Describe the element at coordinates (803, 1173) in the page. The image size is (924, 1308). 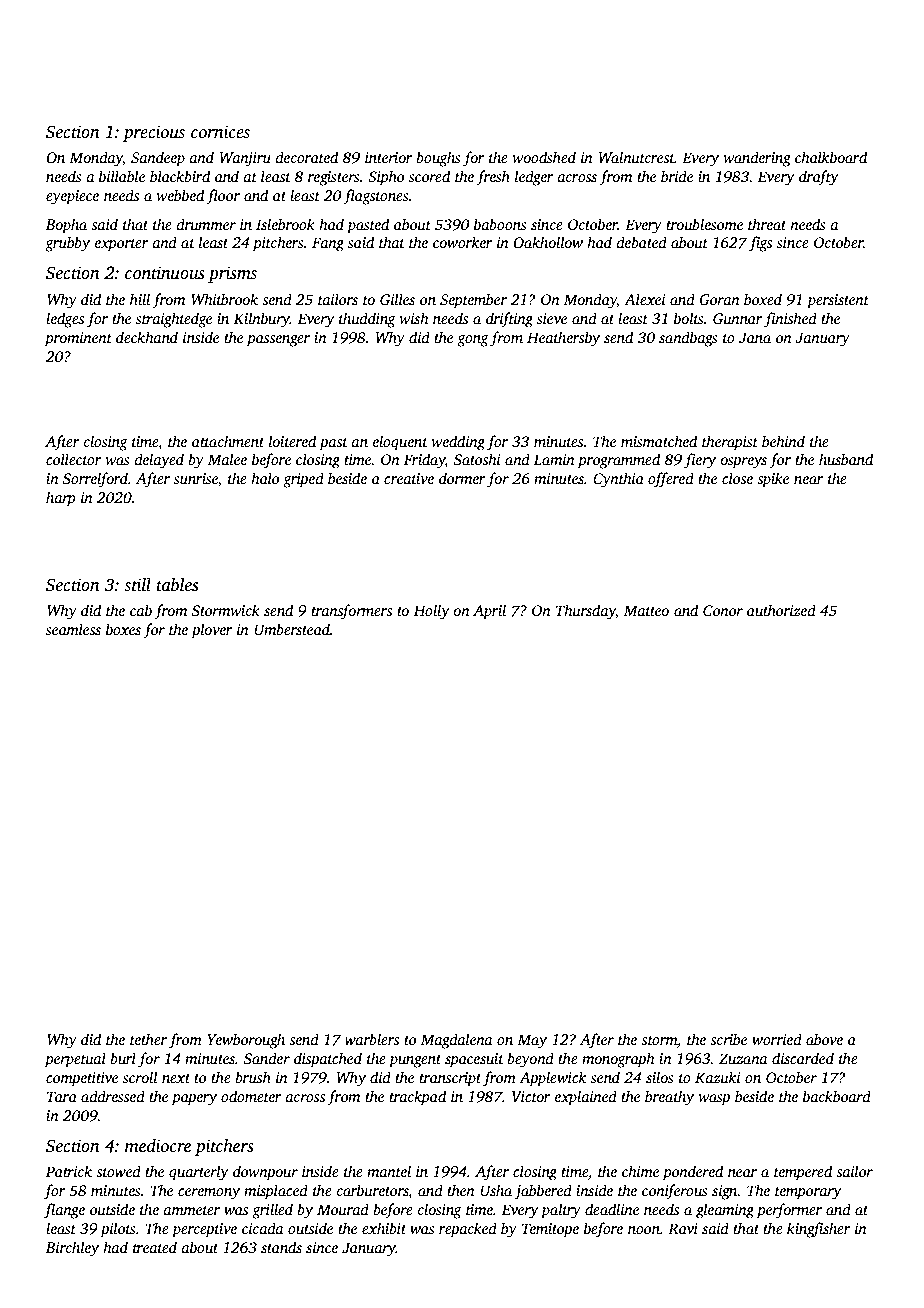
I see `tempered` at that location.
